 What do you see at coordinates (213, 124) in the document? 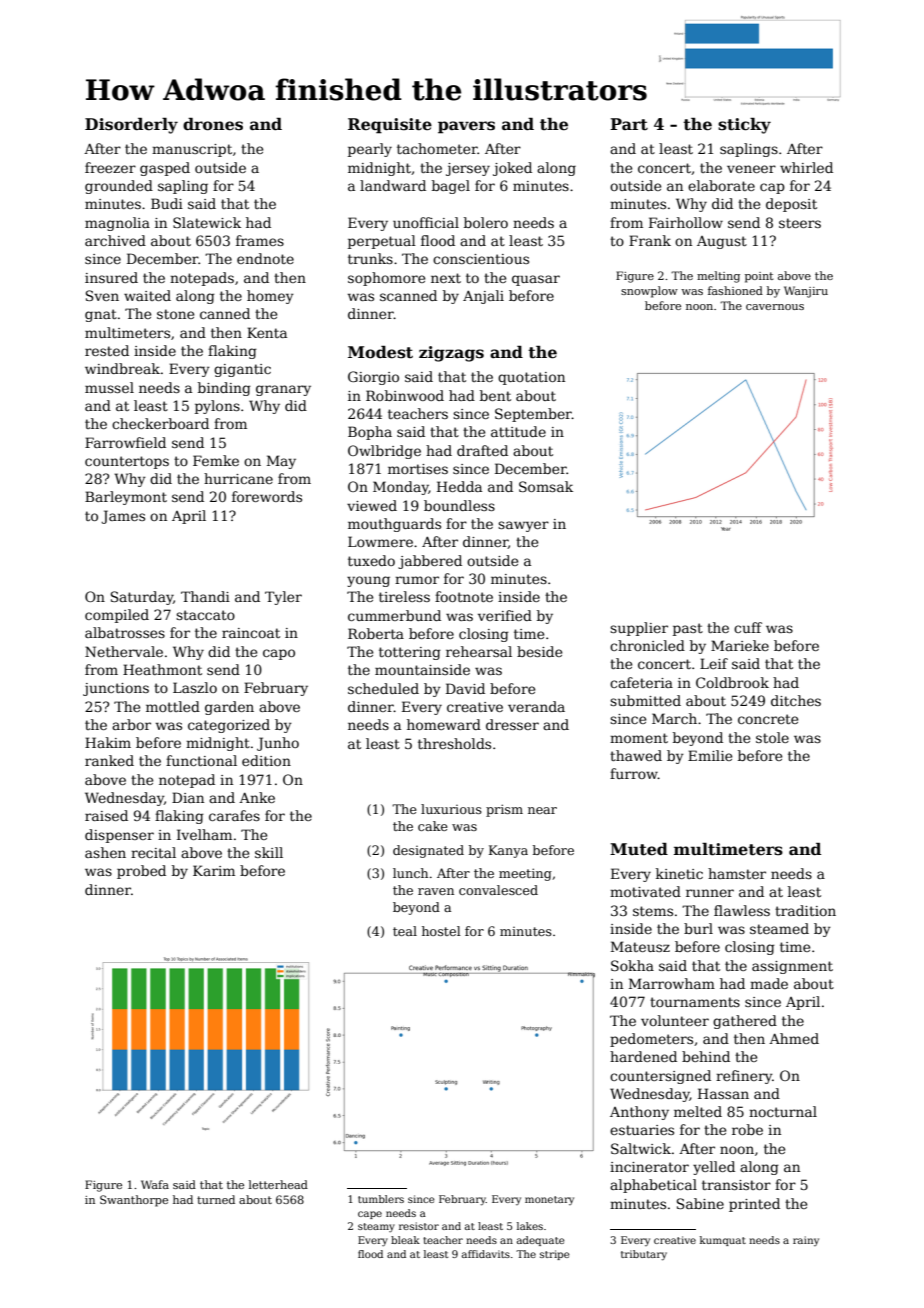
I see `drones` at bounding box center [213, 124].
